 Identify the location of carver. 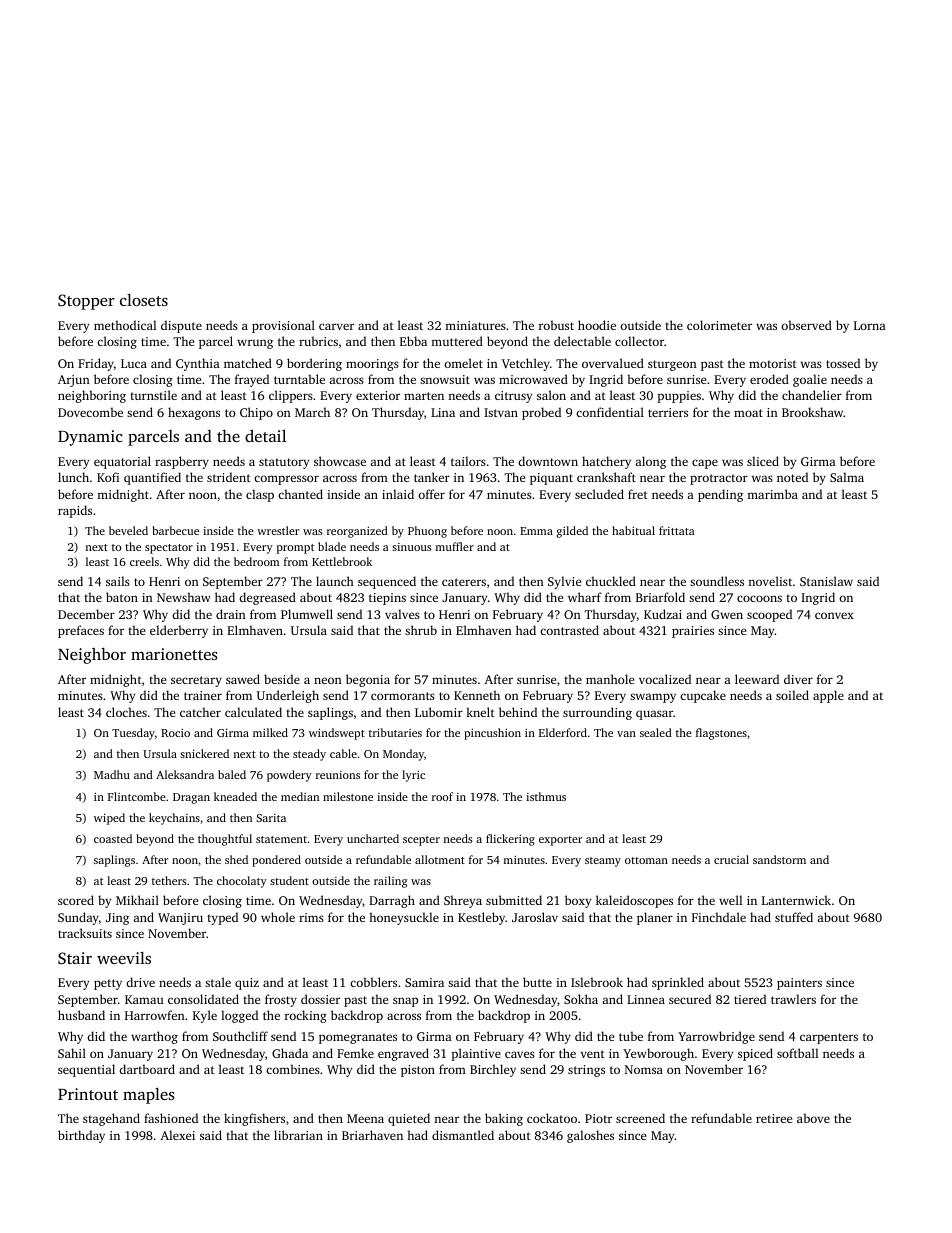
(336, 326).
